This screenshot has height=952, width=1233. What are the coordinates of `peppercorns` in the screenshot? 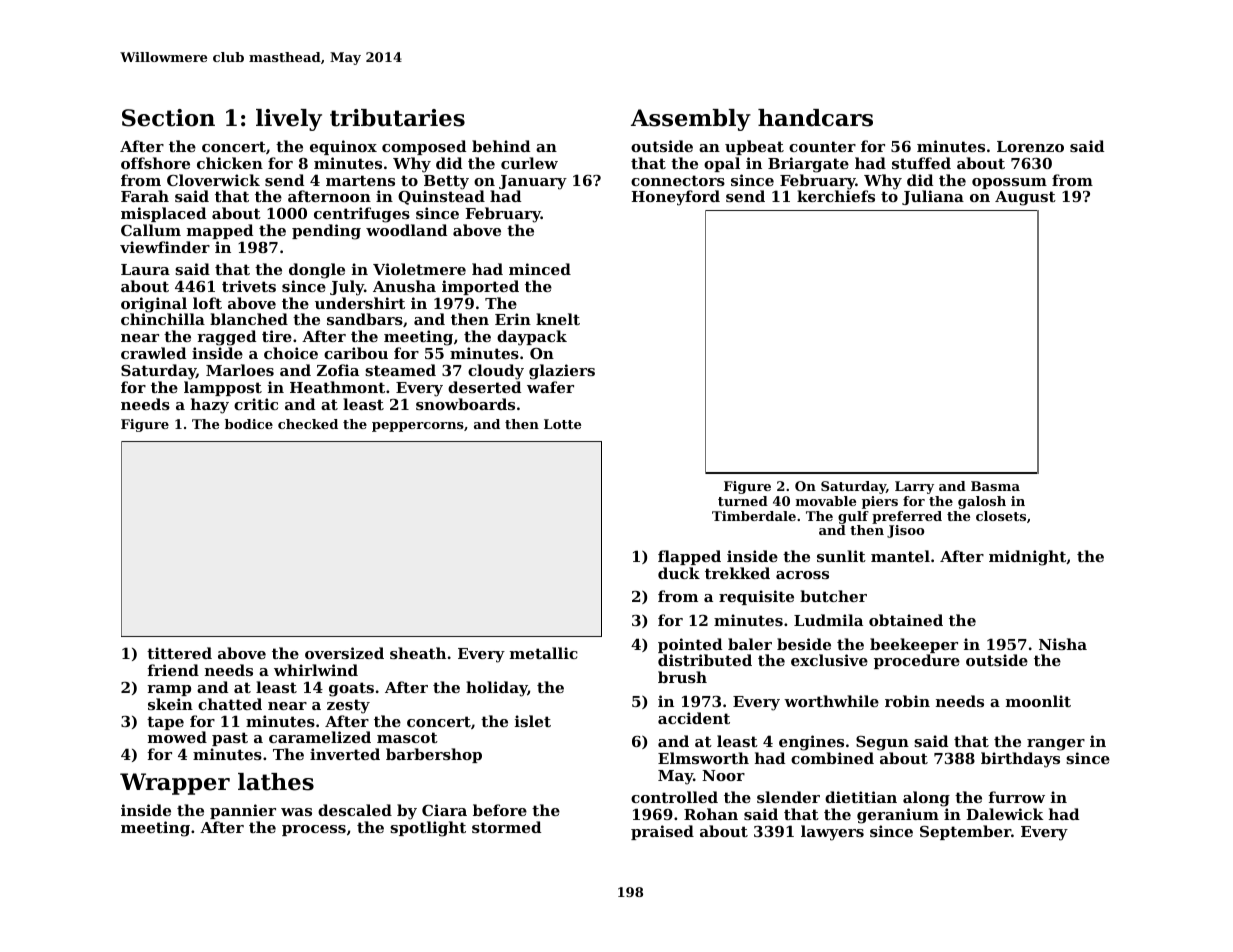 It's located at (418, 427).
